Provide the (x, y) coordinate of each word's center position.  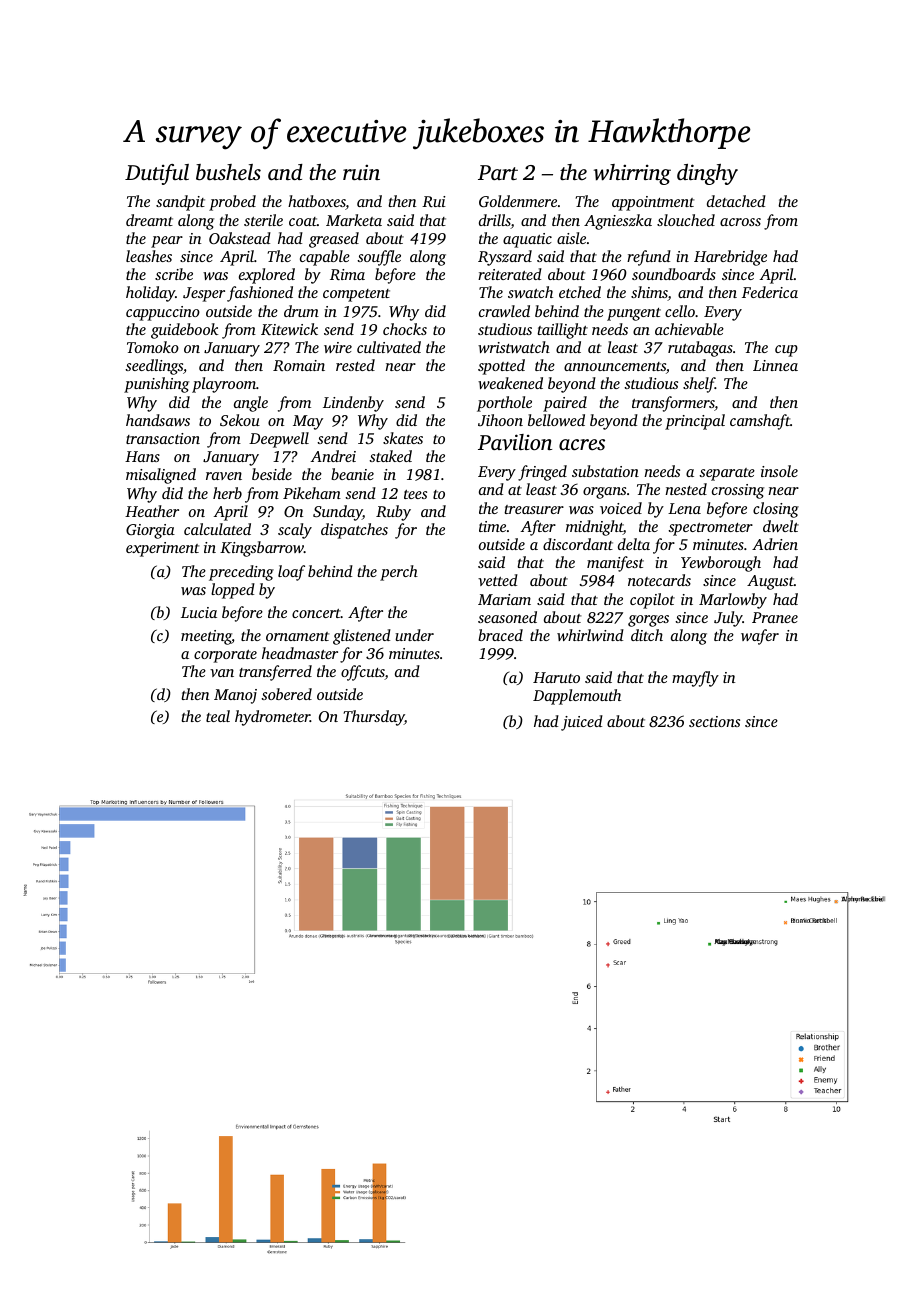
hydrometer (272, 718)
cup (786, 351)
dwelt (781, 526)
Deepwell (279, 440)
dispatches (354, 531)
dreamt (149, 220)
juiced (582, 723)
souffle (379, 258)
